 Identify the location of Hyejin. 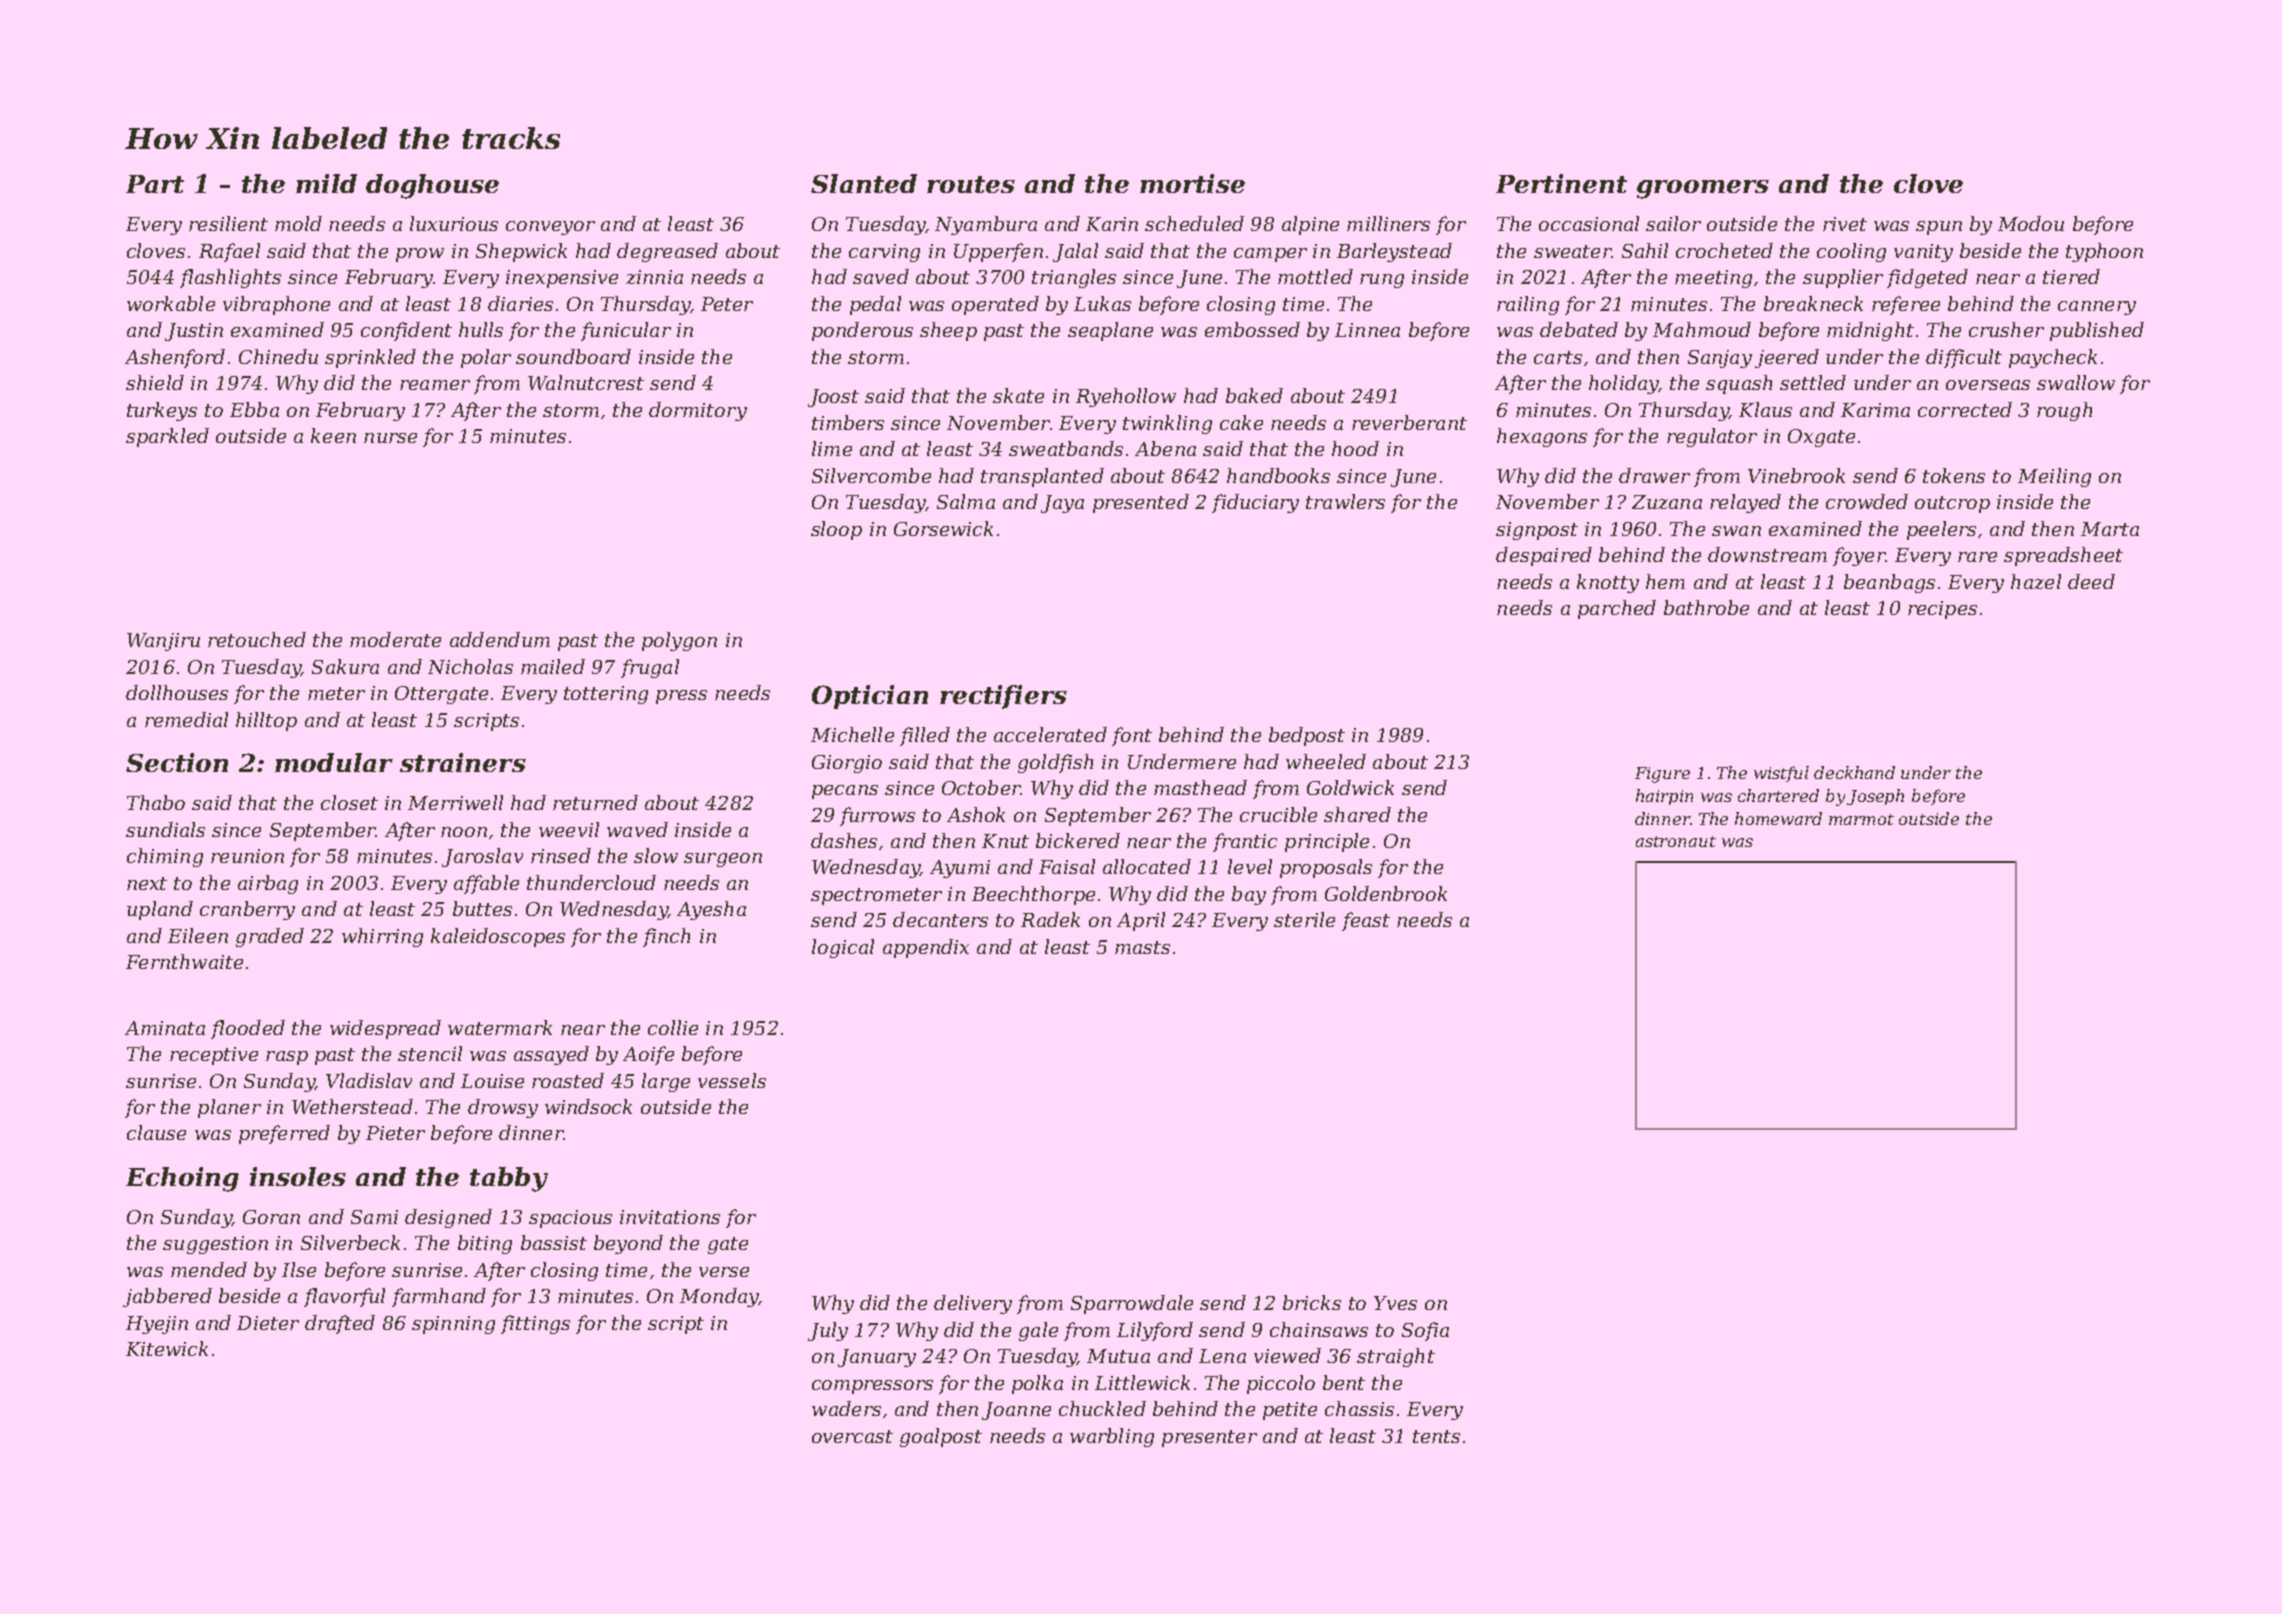
(157, 1325).
